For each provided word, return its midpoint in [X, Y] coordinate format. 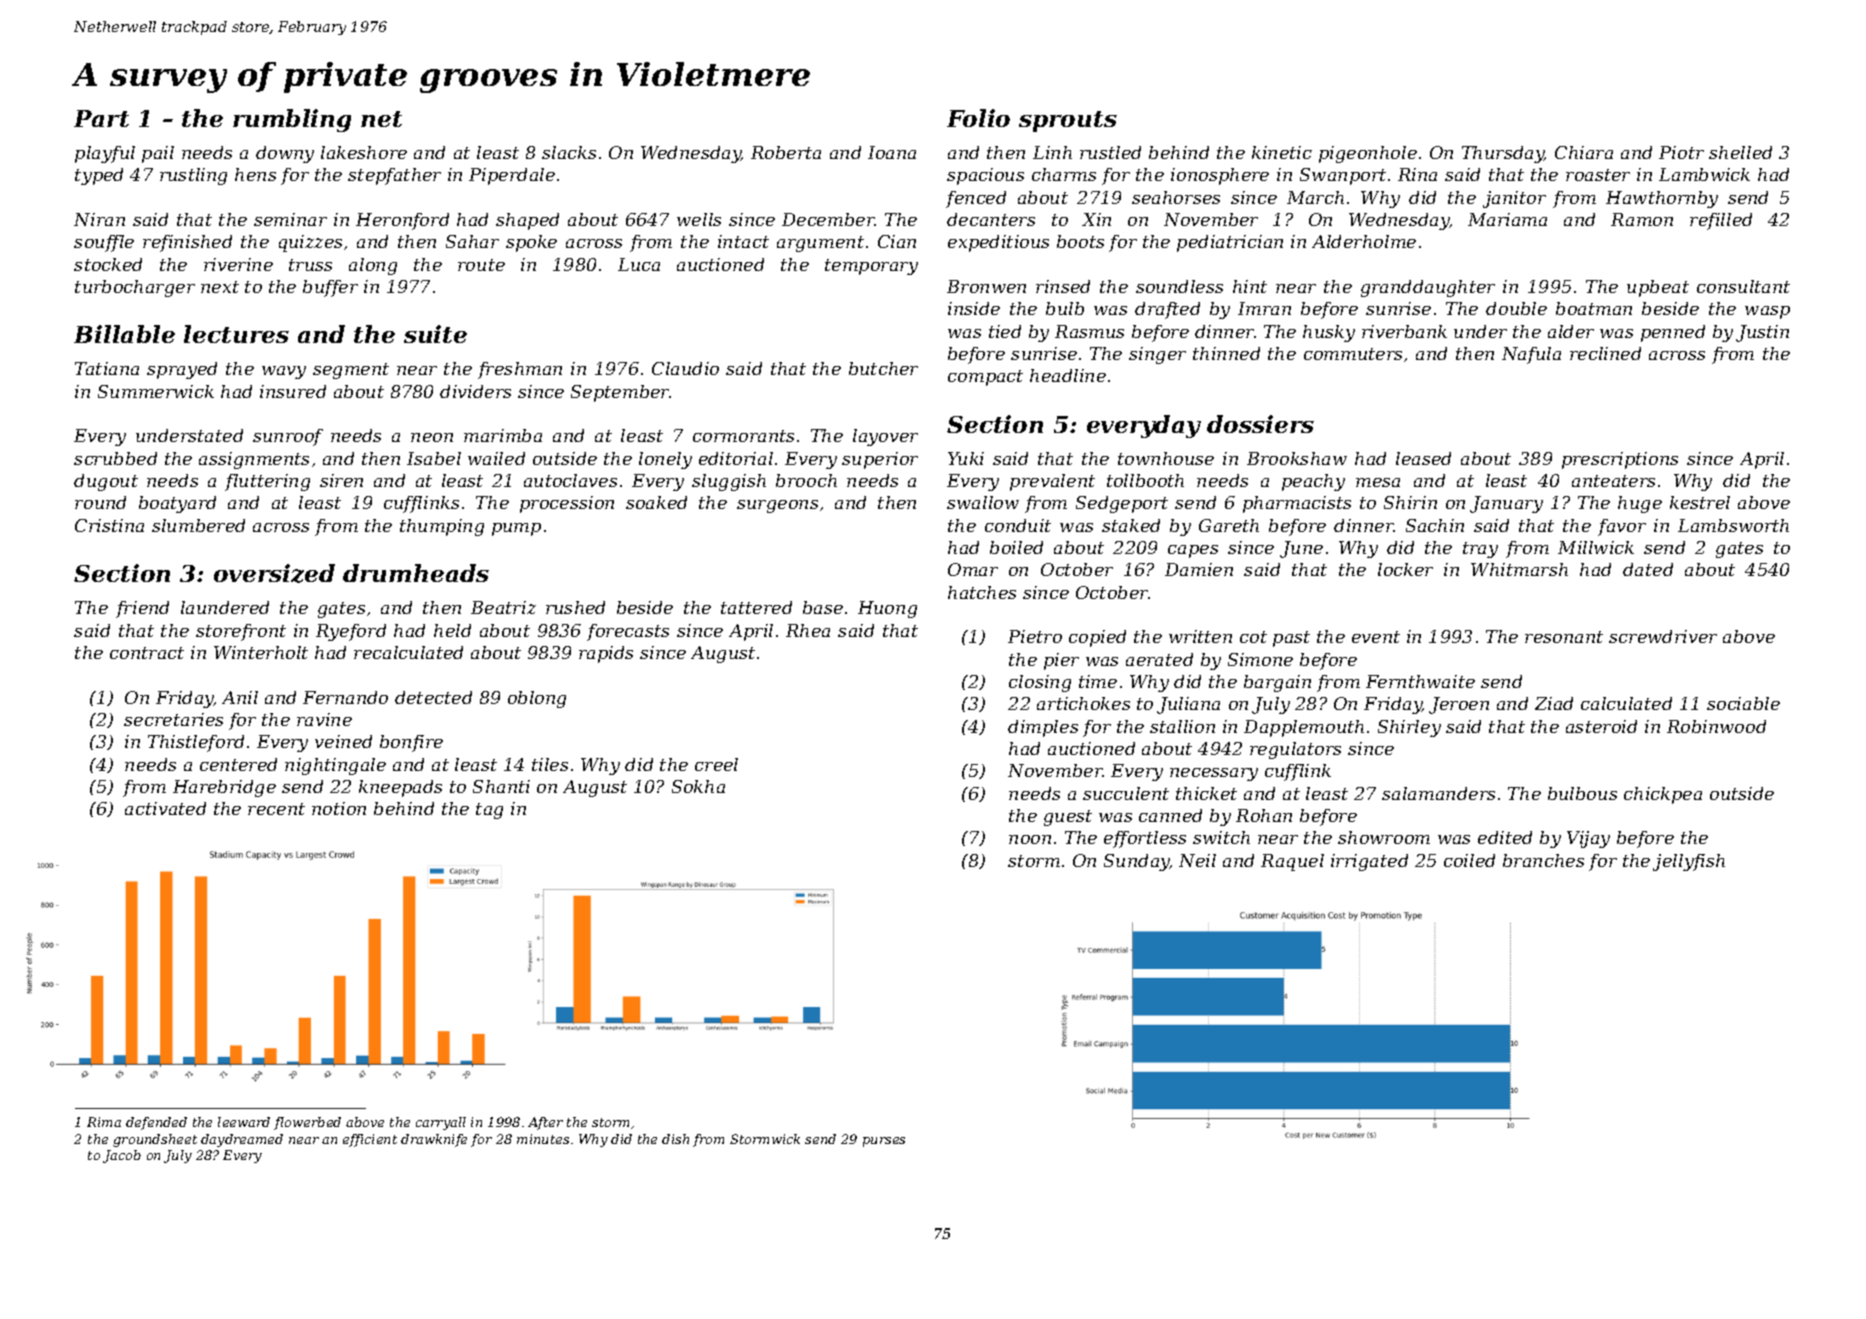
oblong [537, 699]
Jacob [122, 1156]
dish [675, 1139]
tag [489, 811]
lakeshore [364, 152]
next [220, 287]
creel [716, 764]
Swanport [1343, 176]
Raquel [1292, 862]
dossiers [1260, 424]
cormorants [743, 436]
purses [884, 1142]
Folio [978, 118]
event [1376, 637]
